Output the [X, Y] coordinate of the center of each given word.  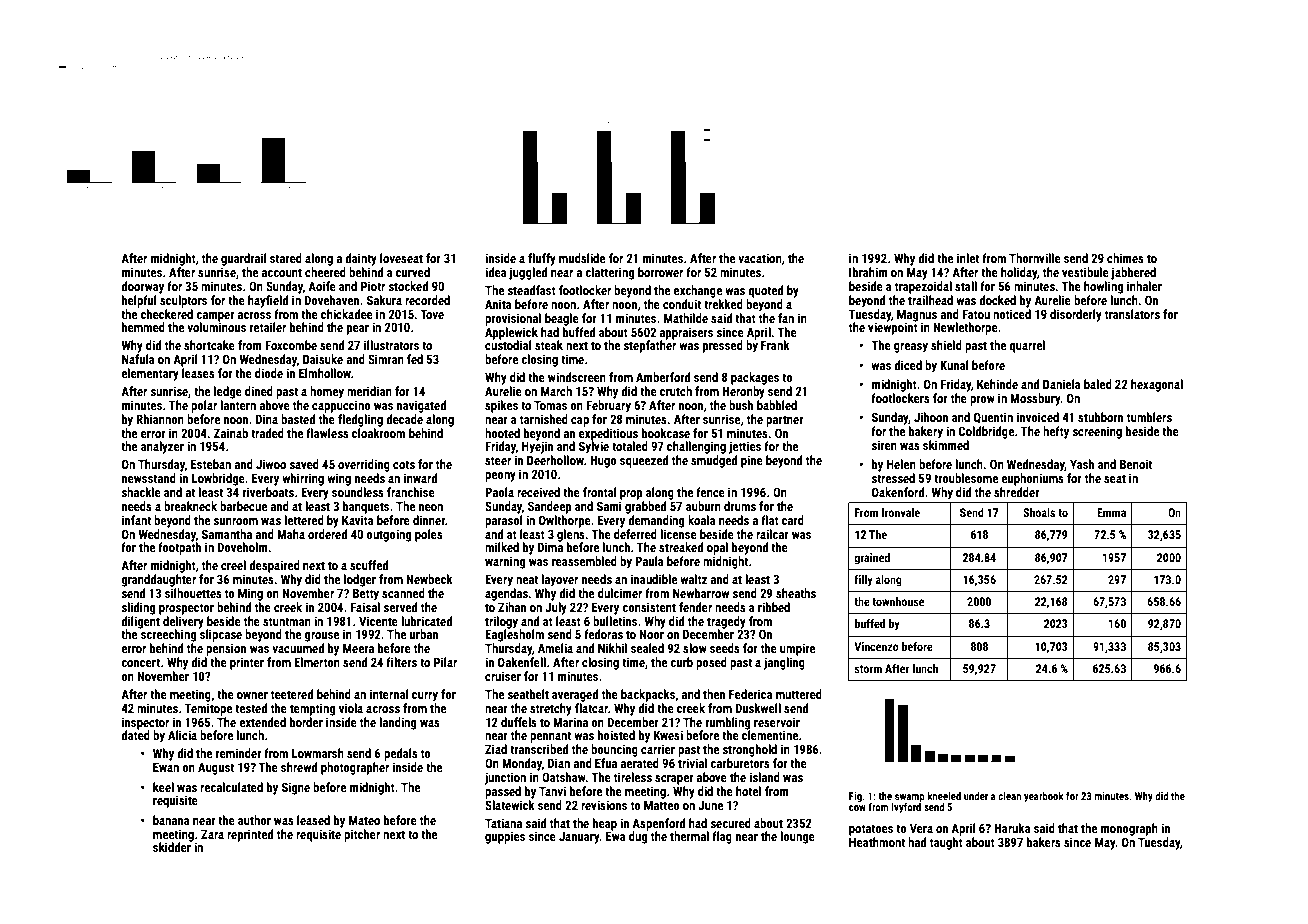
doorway [142, 287]
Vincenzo [876, 646]
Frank [775, 345]
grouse [321, 637]
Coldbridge [986, 432]
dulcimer [620, 593]
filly [863, 581]
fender [695, 607]
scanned [403, 593]
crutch [676, 391]
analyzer [162, 447]
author [254, 820]
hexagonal [1157, 385]
